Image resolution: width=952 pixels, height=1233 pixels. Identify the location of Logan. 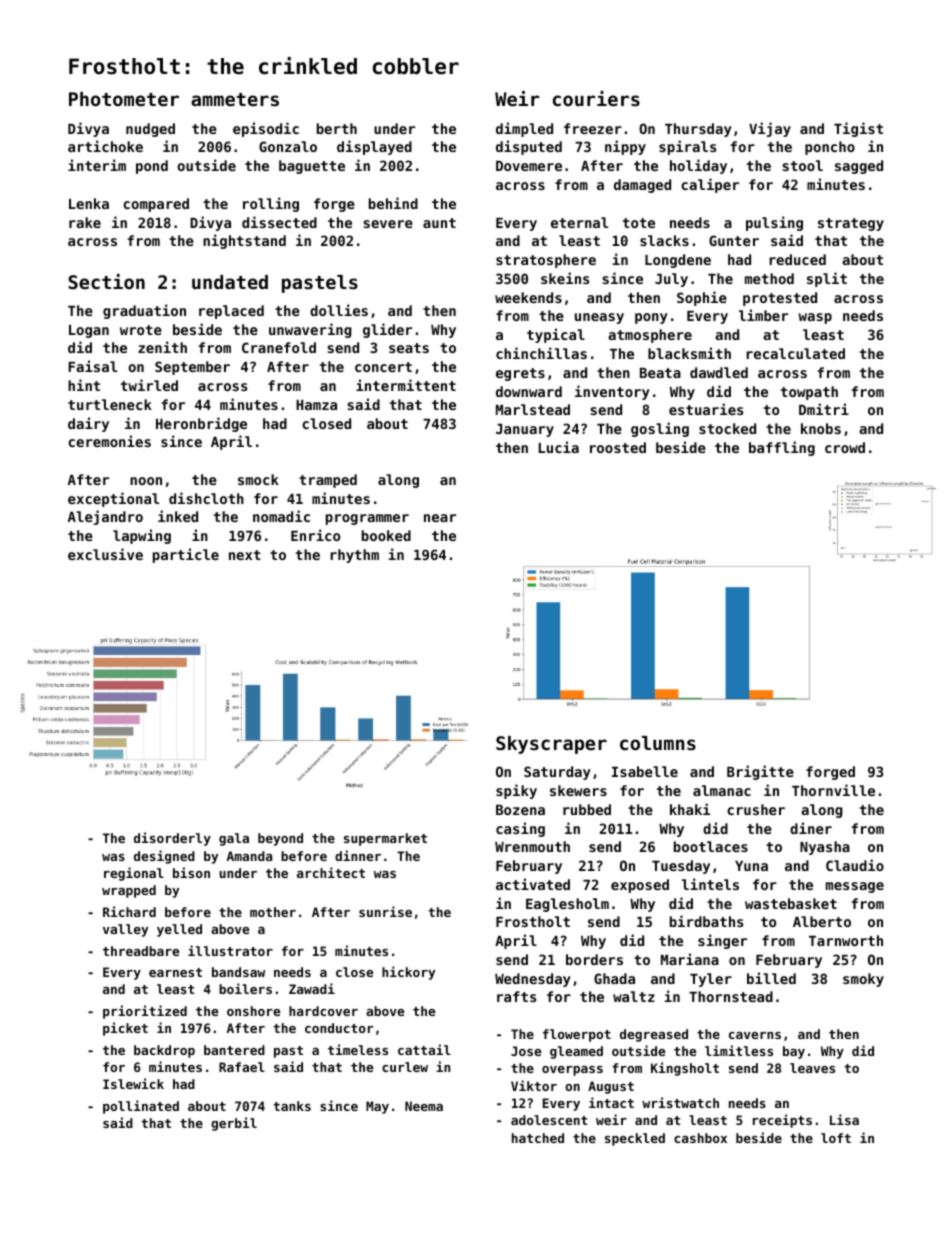
(89, 331).
